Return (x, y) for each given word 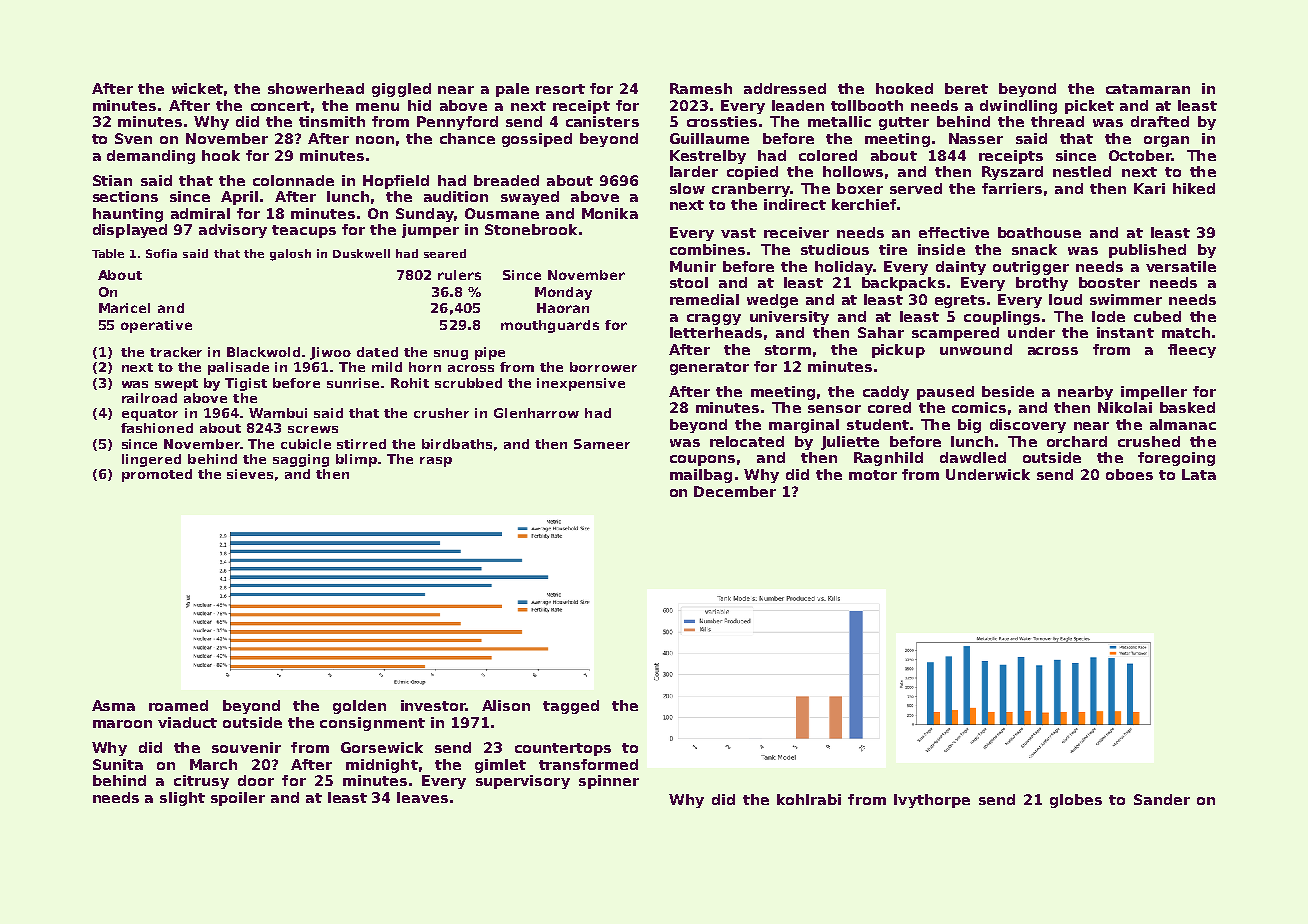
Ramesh (701, 88)
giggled (401, 90)
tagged (571, 707)
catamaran (1148, 89)
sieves (250, 474)
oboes (1129, 474)
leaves (422, 797)
